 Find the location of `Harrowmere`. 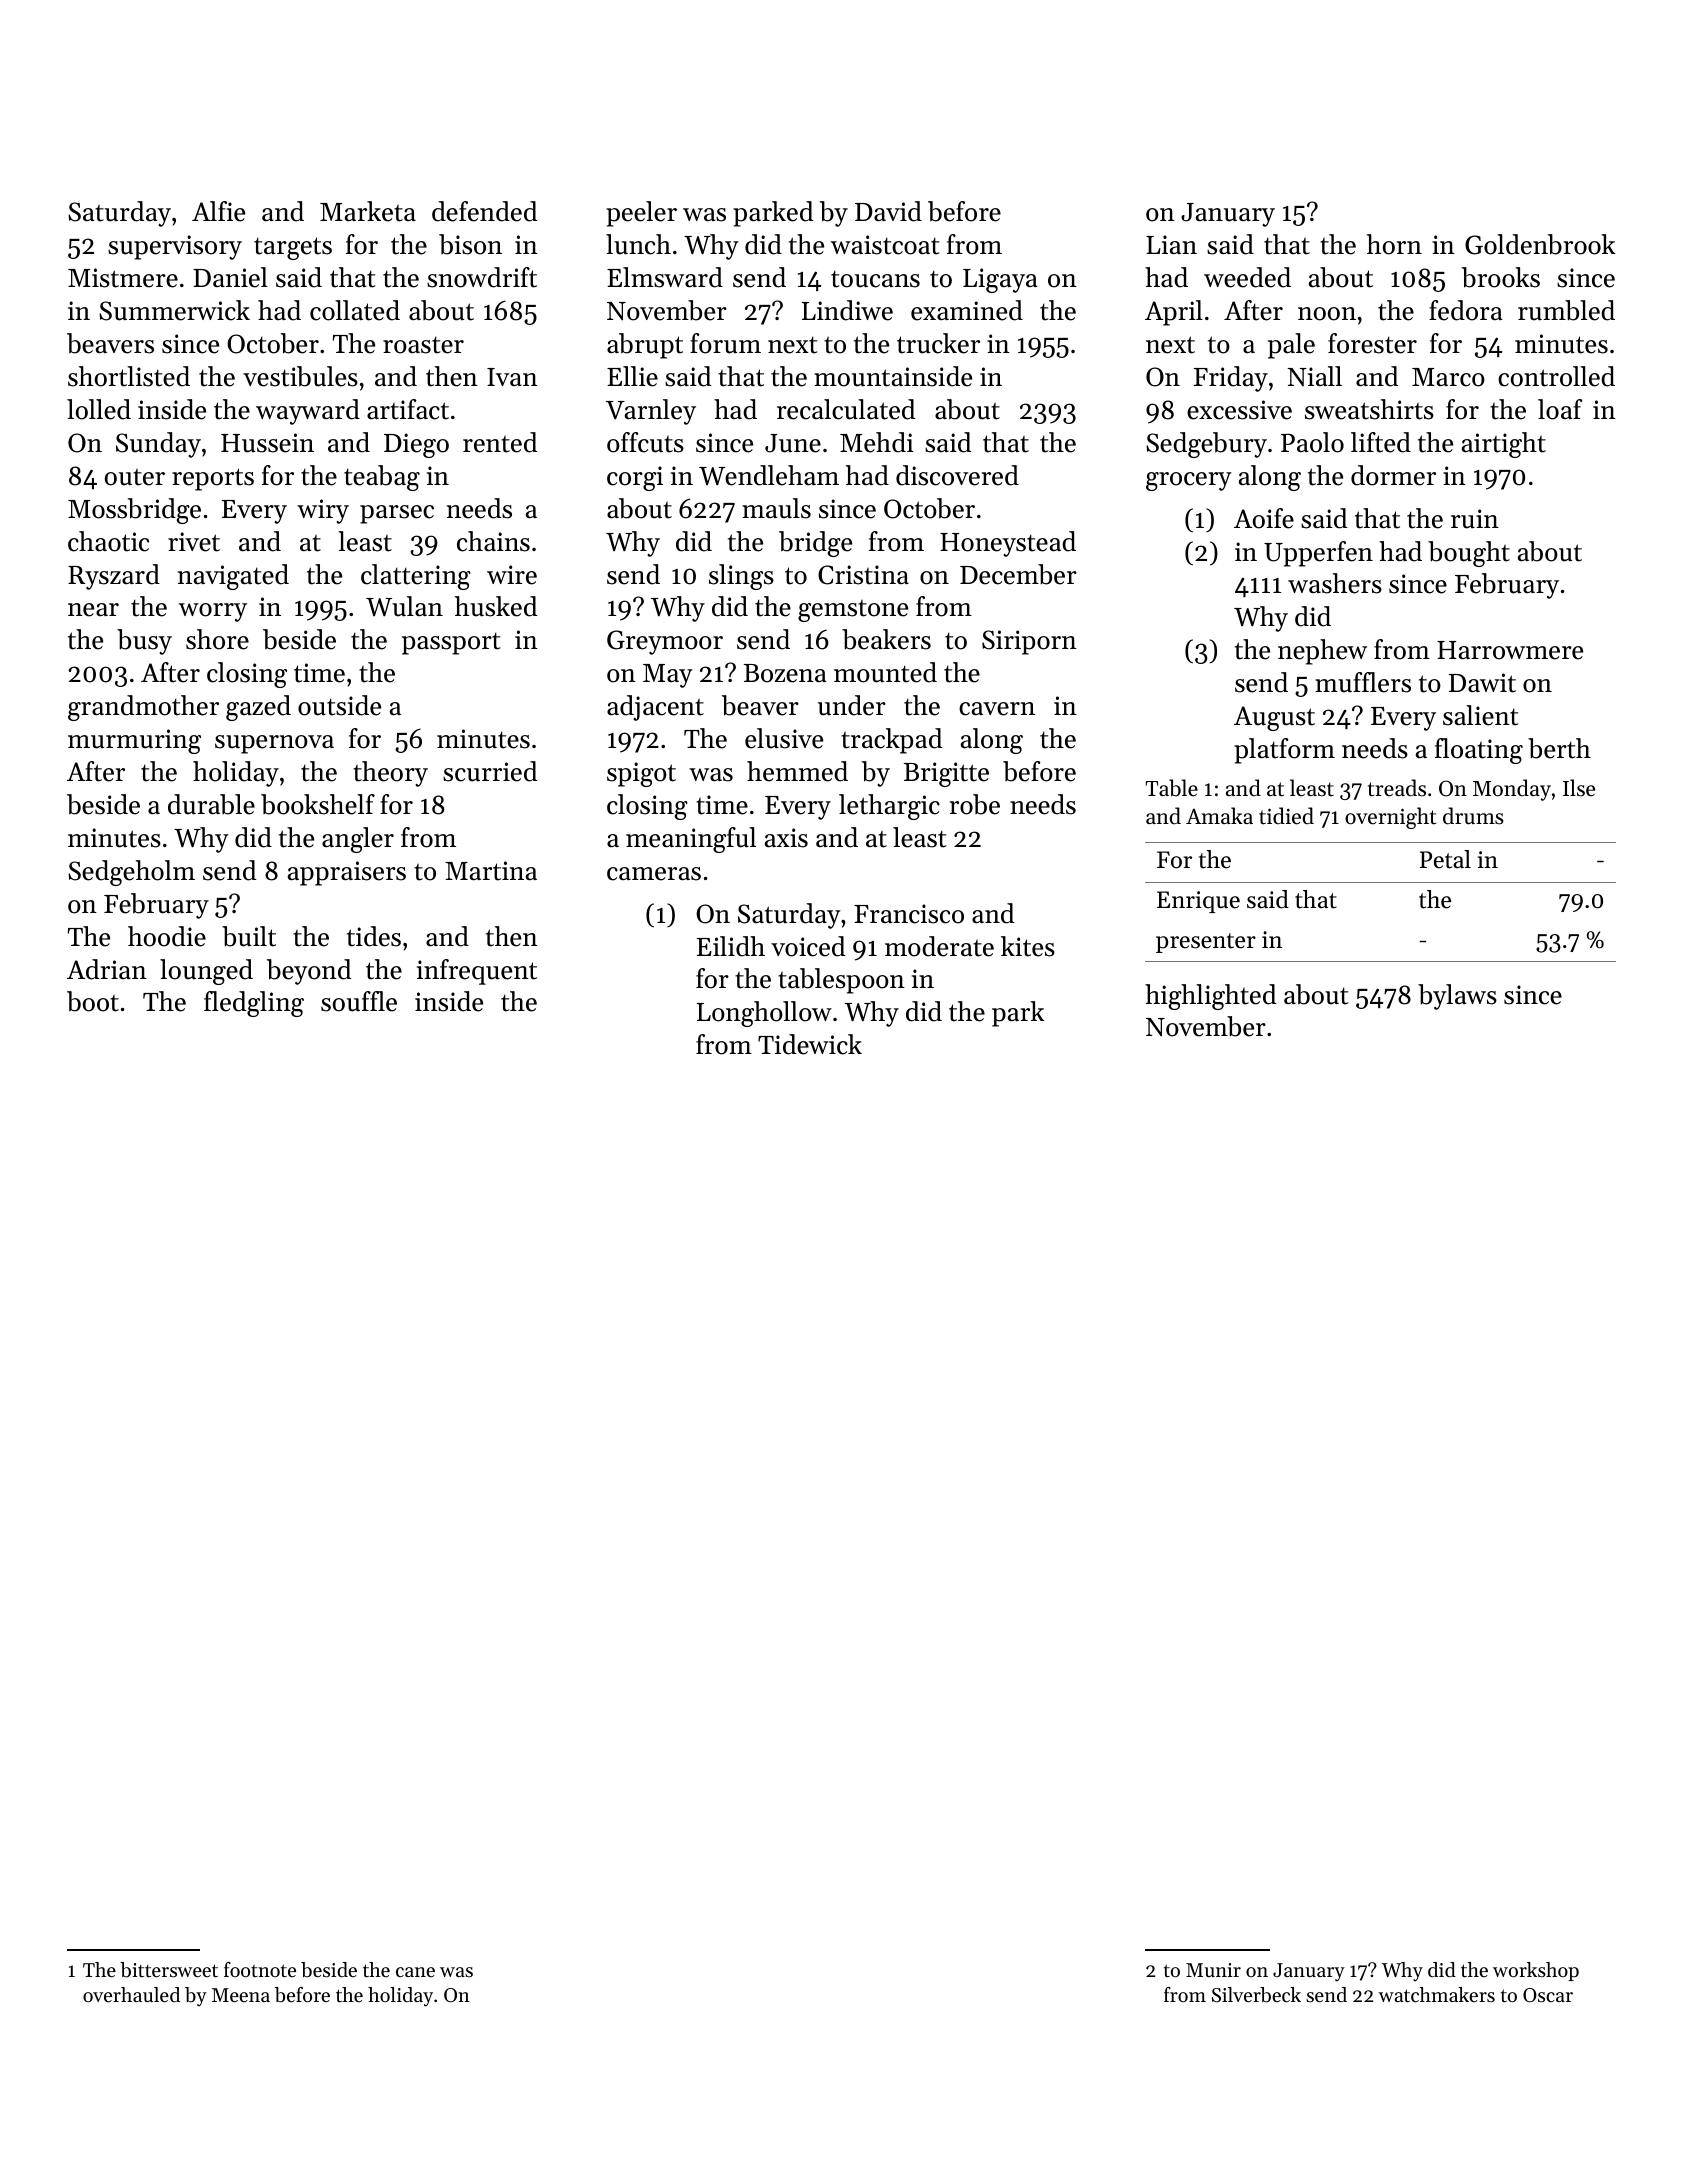

Harrowmere is located at coordinates (1510, 650).
